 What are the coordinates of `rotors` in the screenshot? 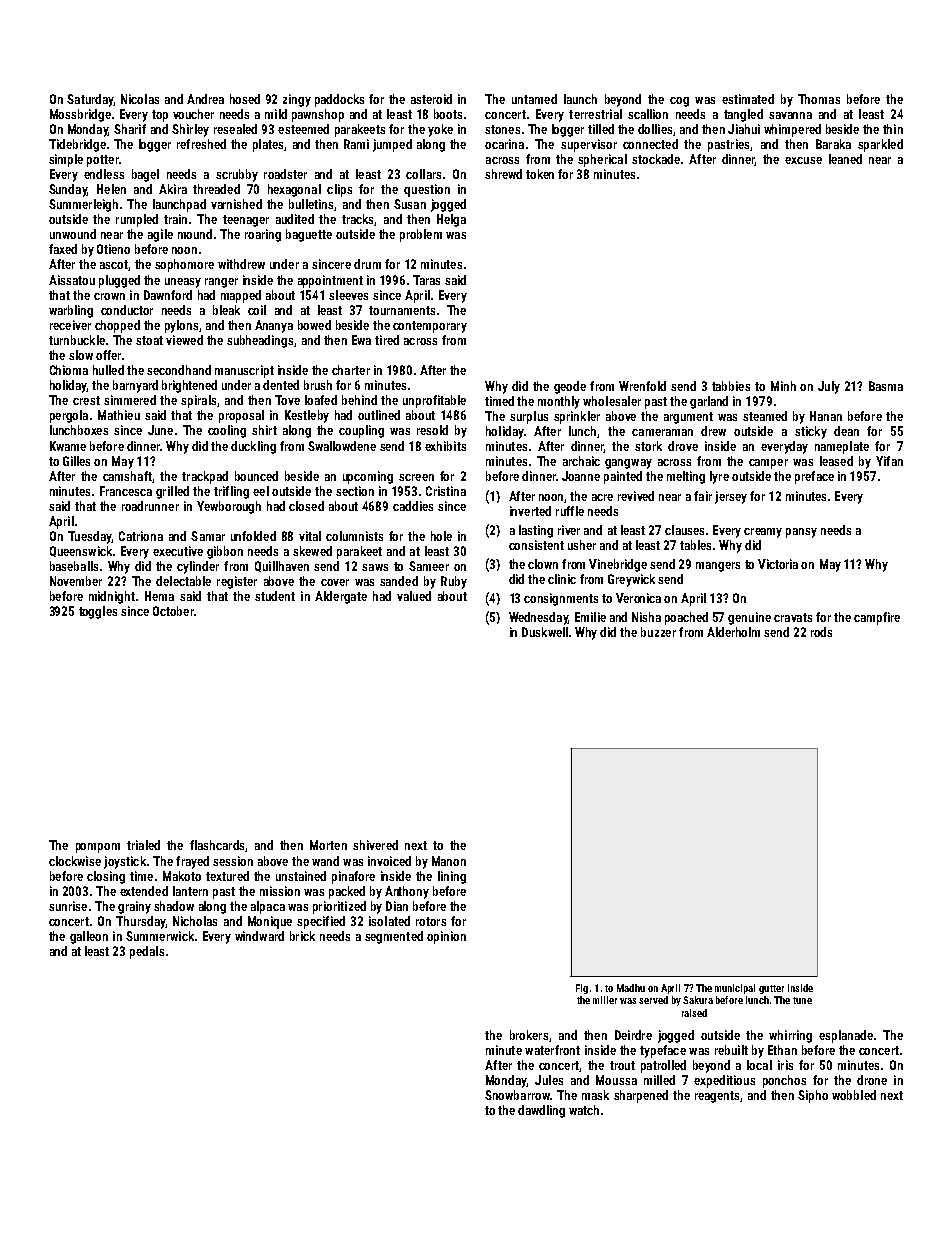 It's located at (431, 921).
